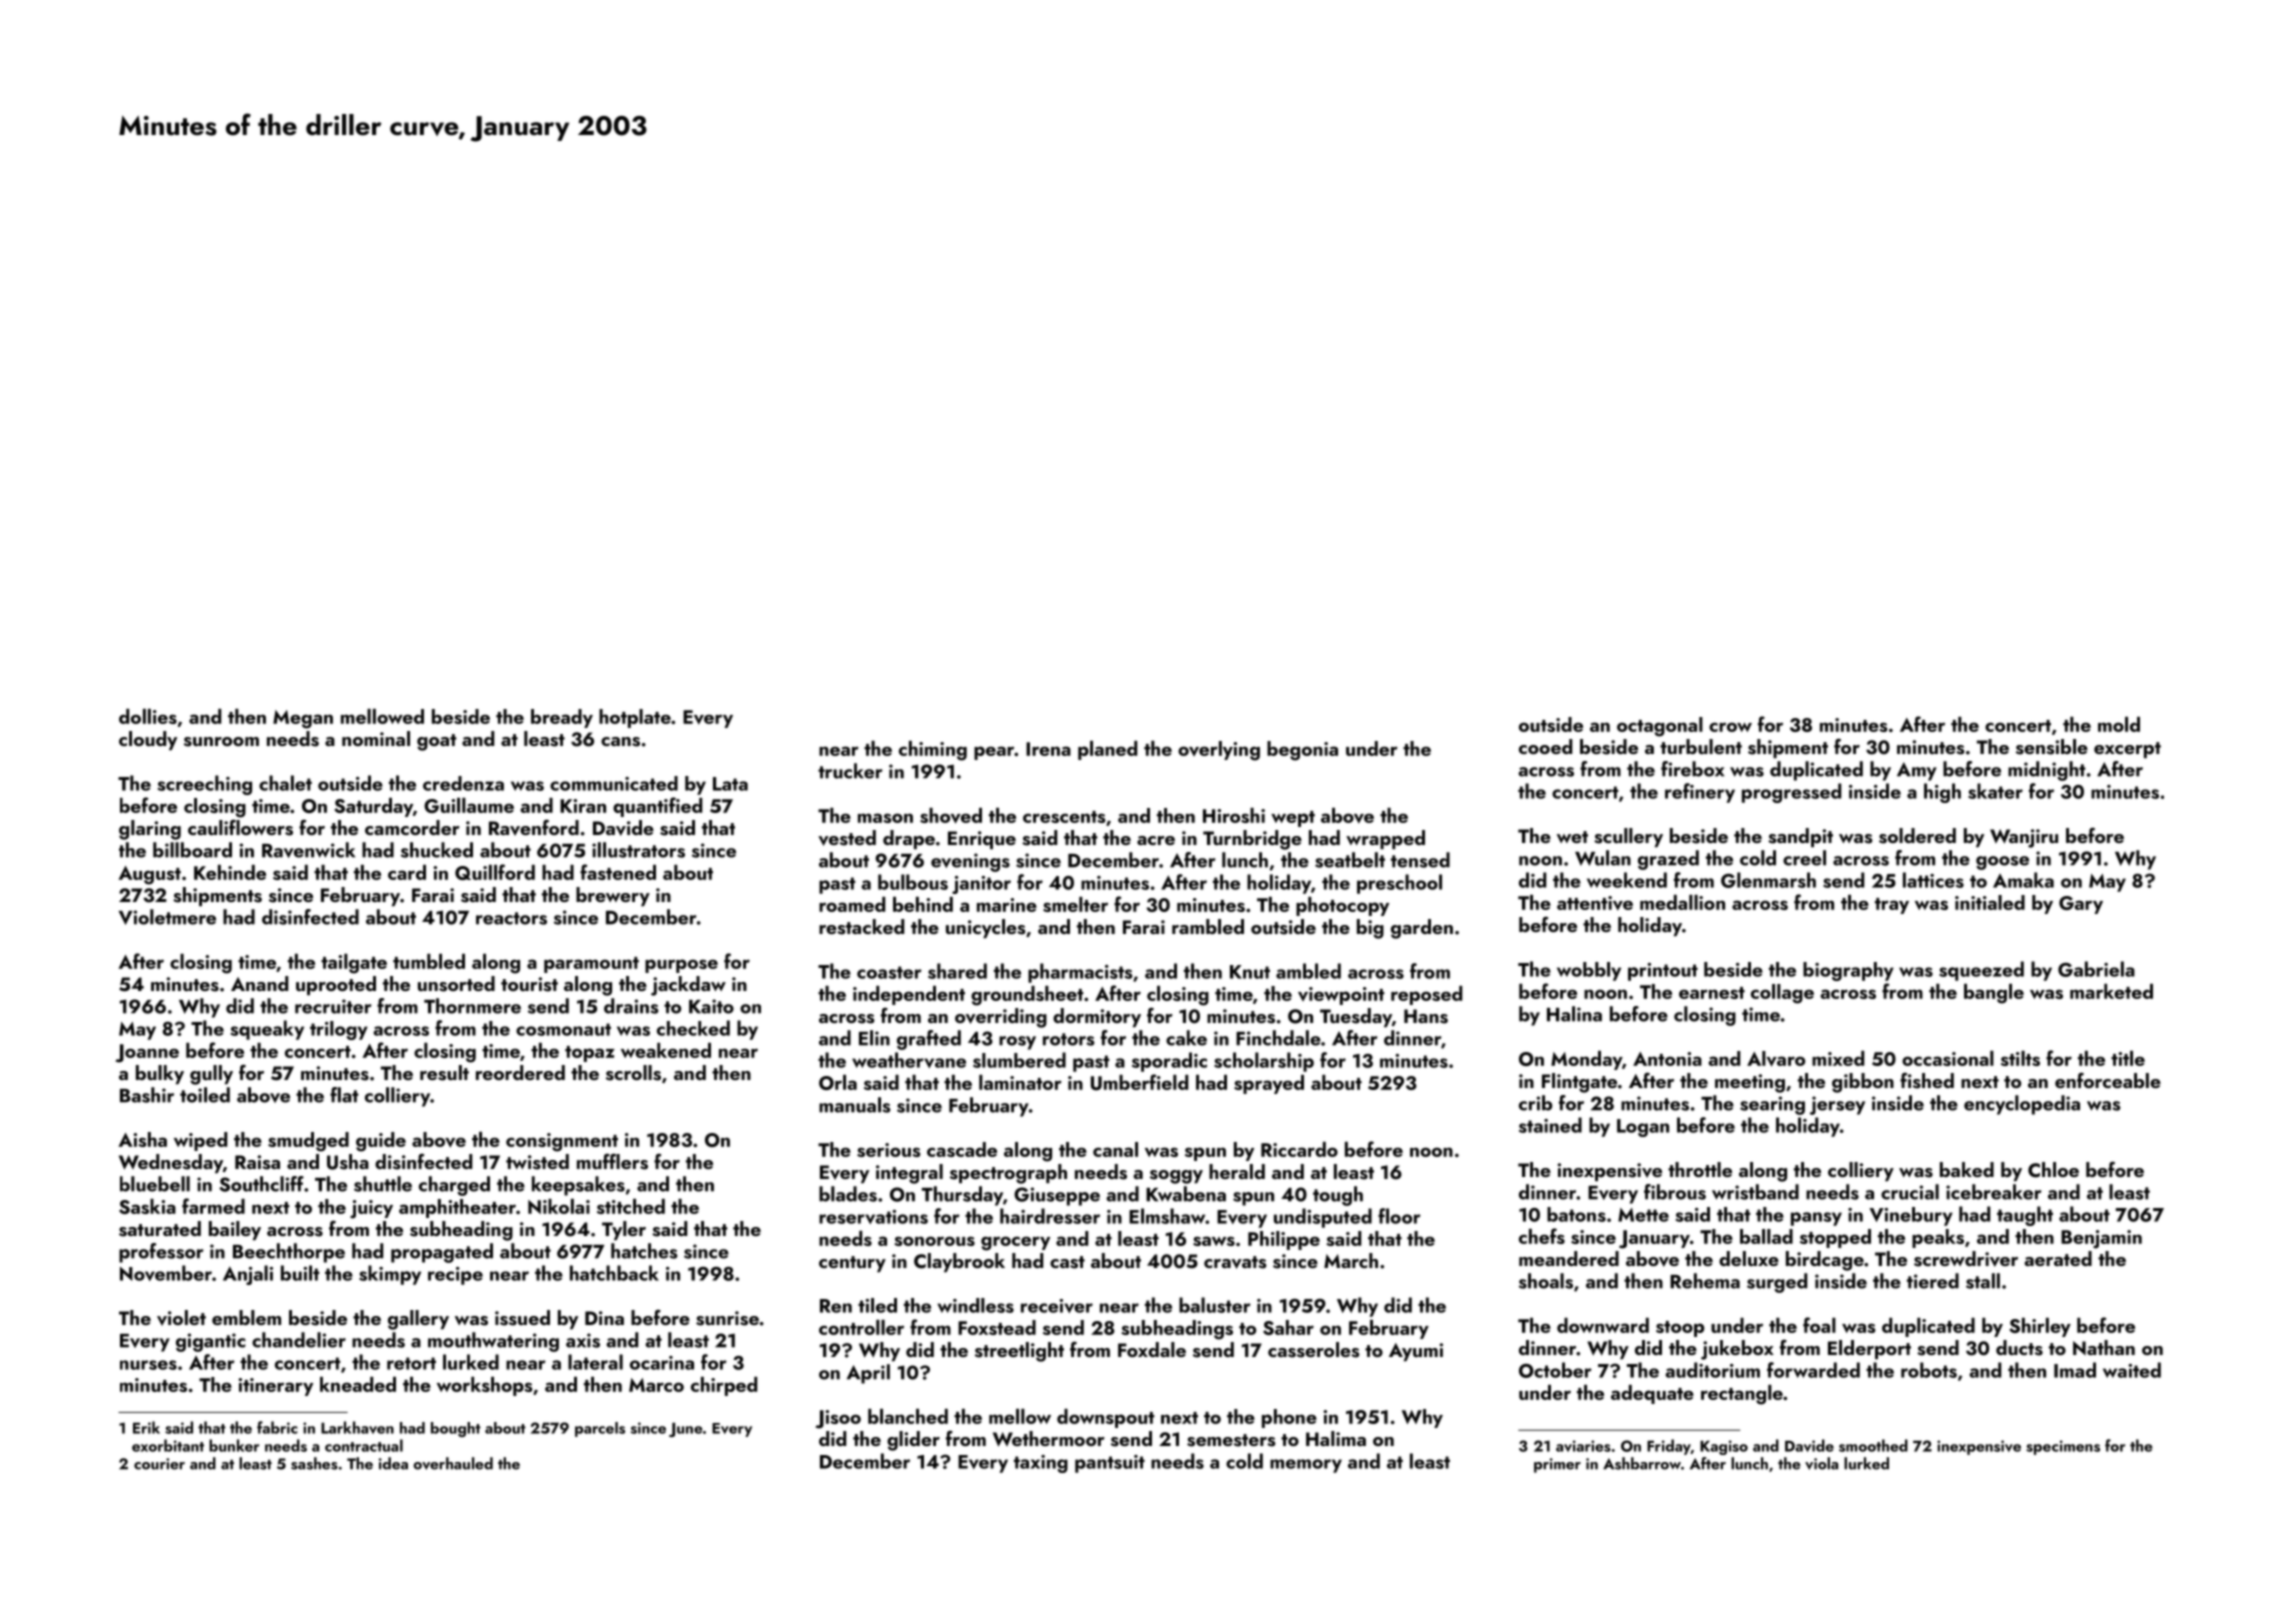 This screenshot has width=2285, height=1616. I want to click on Erik, so click(146, 1427).
